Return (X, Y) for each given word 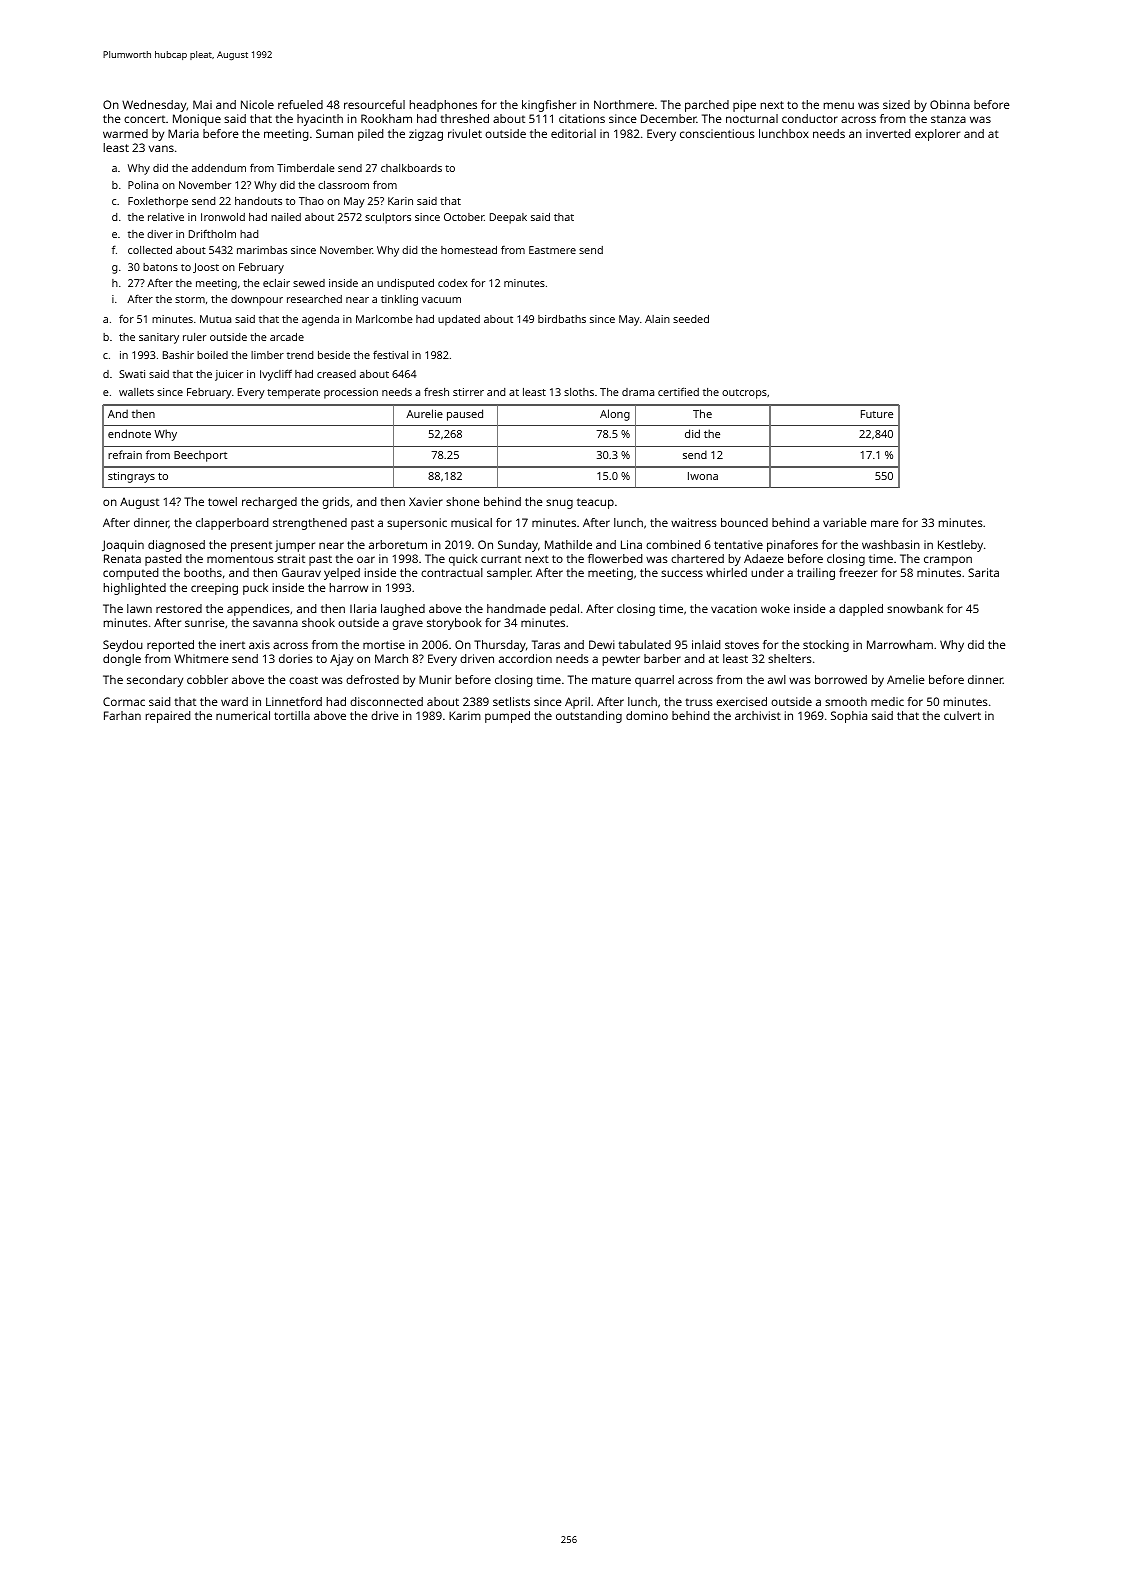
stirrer (468, 392)
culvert (962, 715)
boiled (212, 355)
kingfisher (549, 106)
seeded (691, 319)
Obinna (950, 104)
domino (647, 715)
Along (615, 415)
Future (877, 414)
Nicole (257, 104)
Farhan (122, 715)
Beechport (200, 456)
